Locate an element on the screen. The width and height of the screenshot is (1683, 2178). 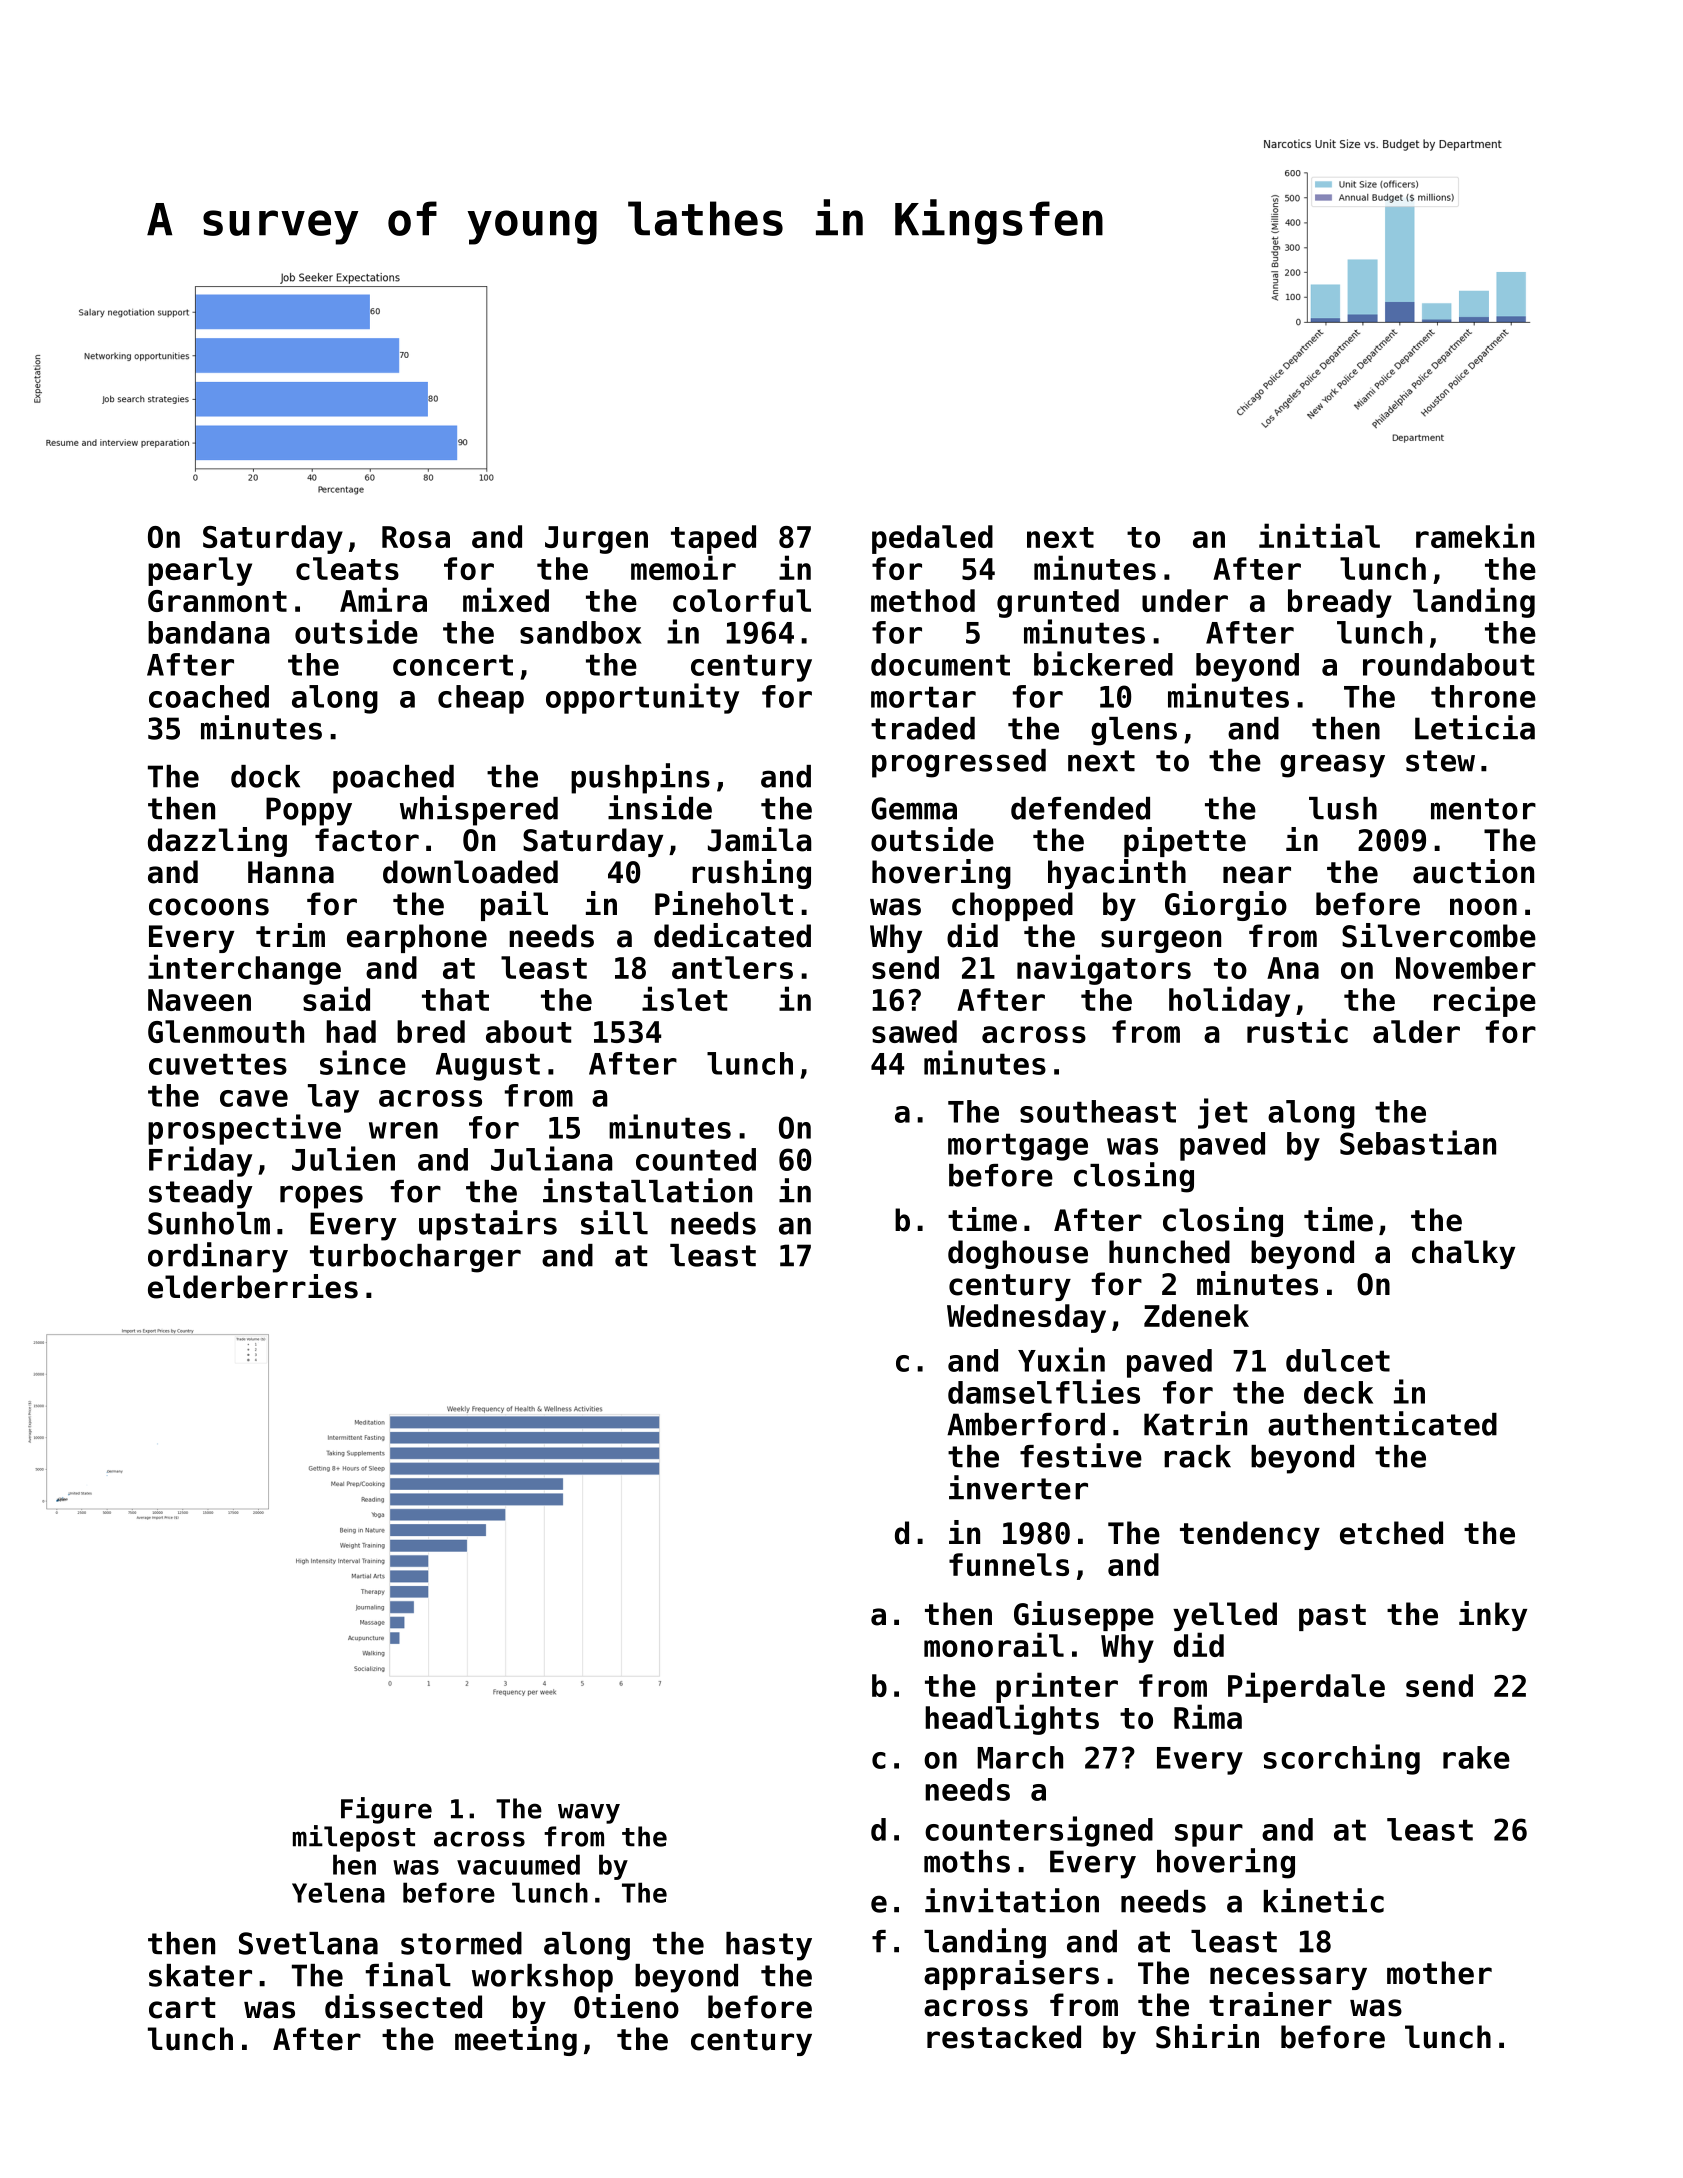
monorail is located at coordinates (994, 1644).
